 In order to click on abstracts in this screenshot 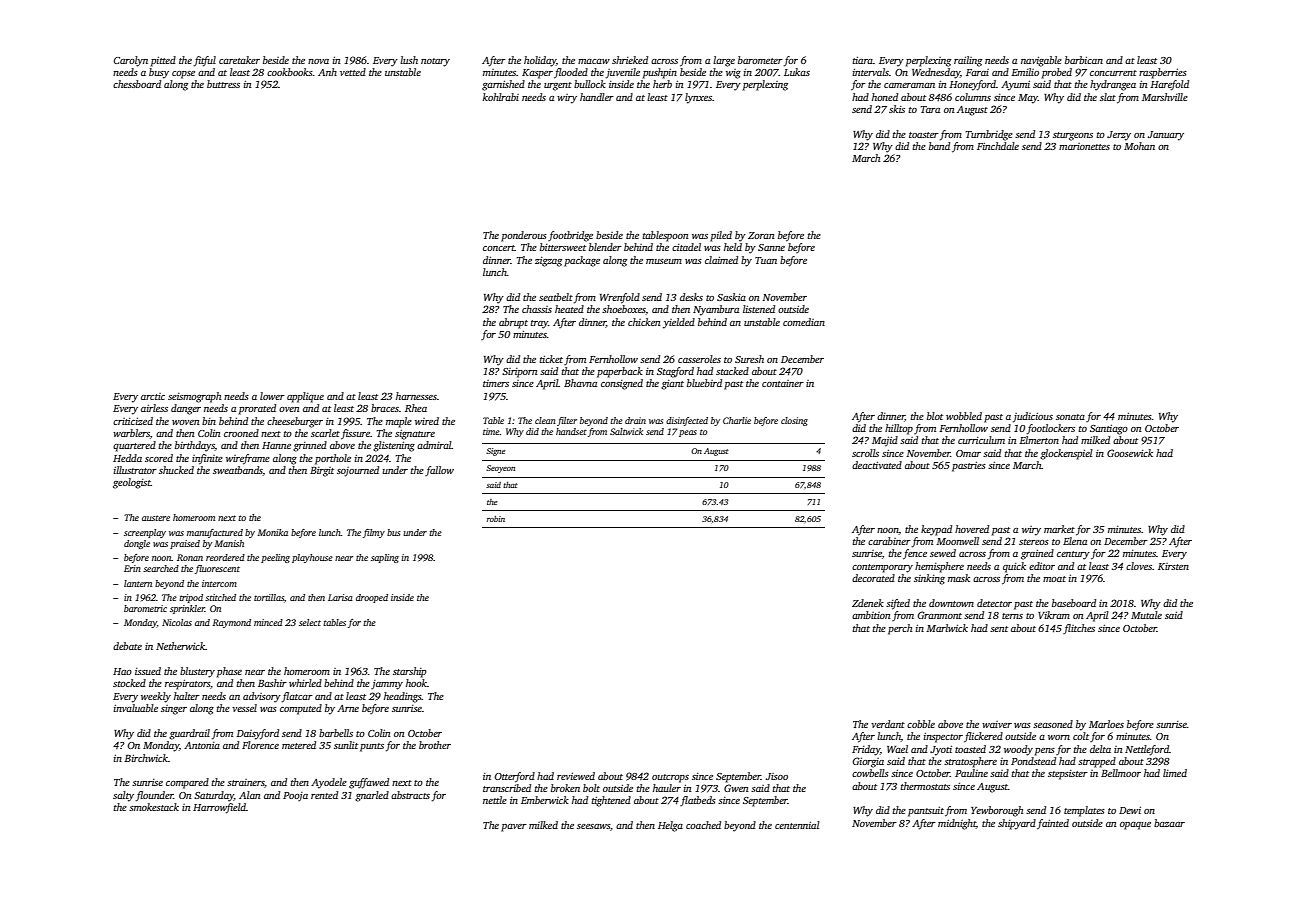, I will do `click(410, 795)`.
